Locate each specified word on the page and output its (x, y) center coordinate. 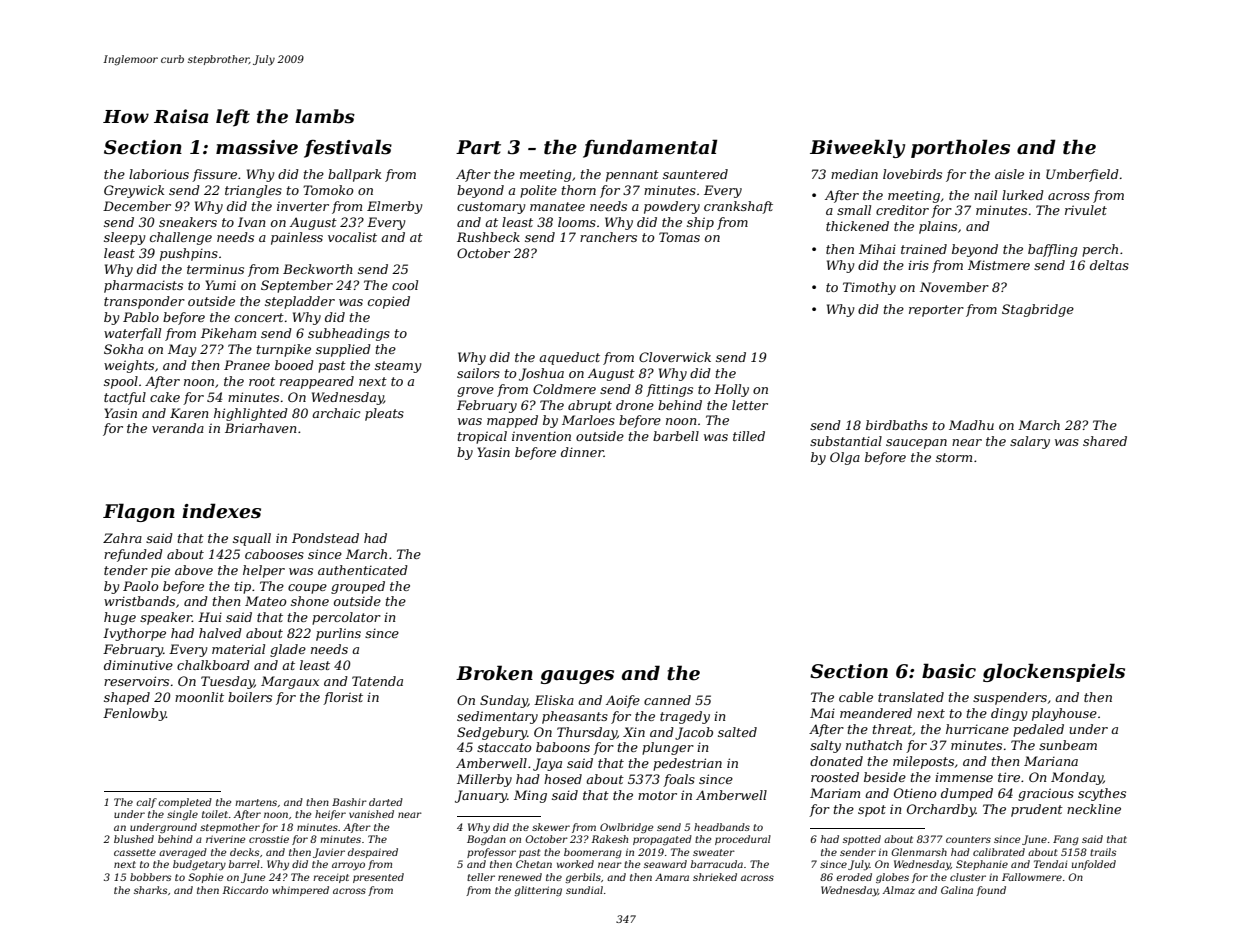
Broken (494, 673)
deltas (1109, 265)
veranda (178, 428)
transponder (144, 302)
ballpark (355, 175)
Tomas (679, 237)
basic (949, 671)
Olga (845, 458)
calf (146, 803)
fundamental (650, 148)
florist (343, 698)
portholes (960, 148)
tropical (482, 437)
